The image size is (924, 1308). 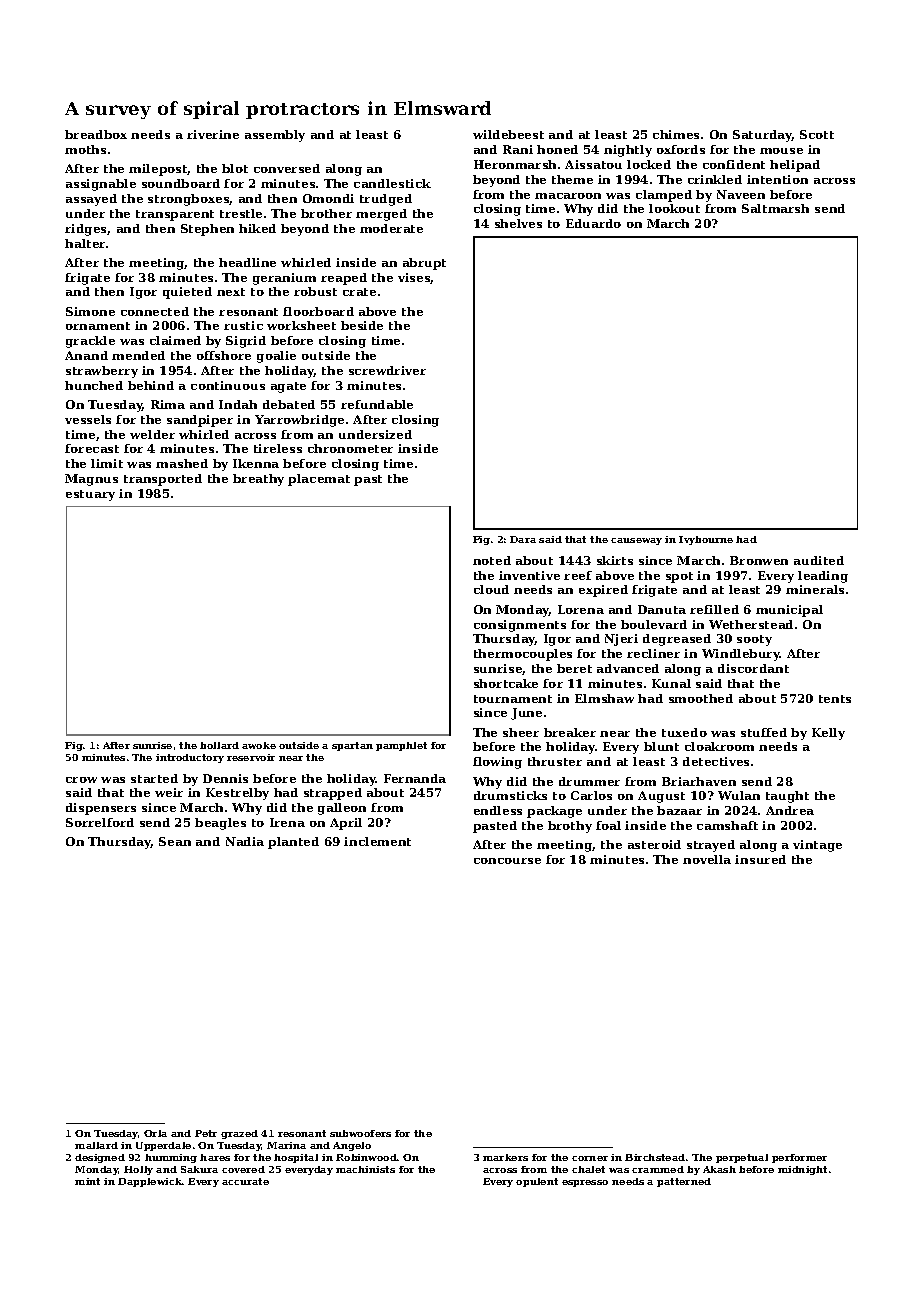 What do you see at coordinates (387, 370) in the screenshot?
I see `screwdriver` at bounding box center [387, 370].
